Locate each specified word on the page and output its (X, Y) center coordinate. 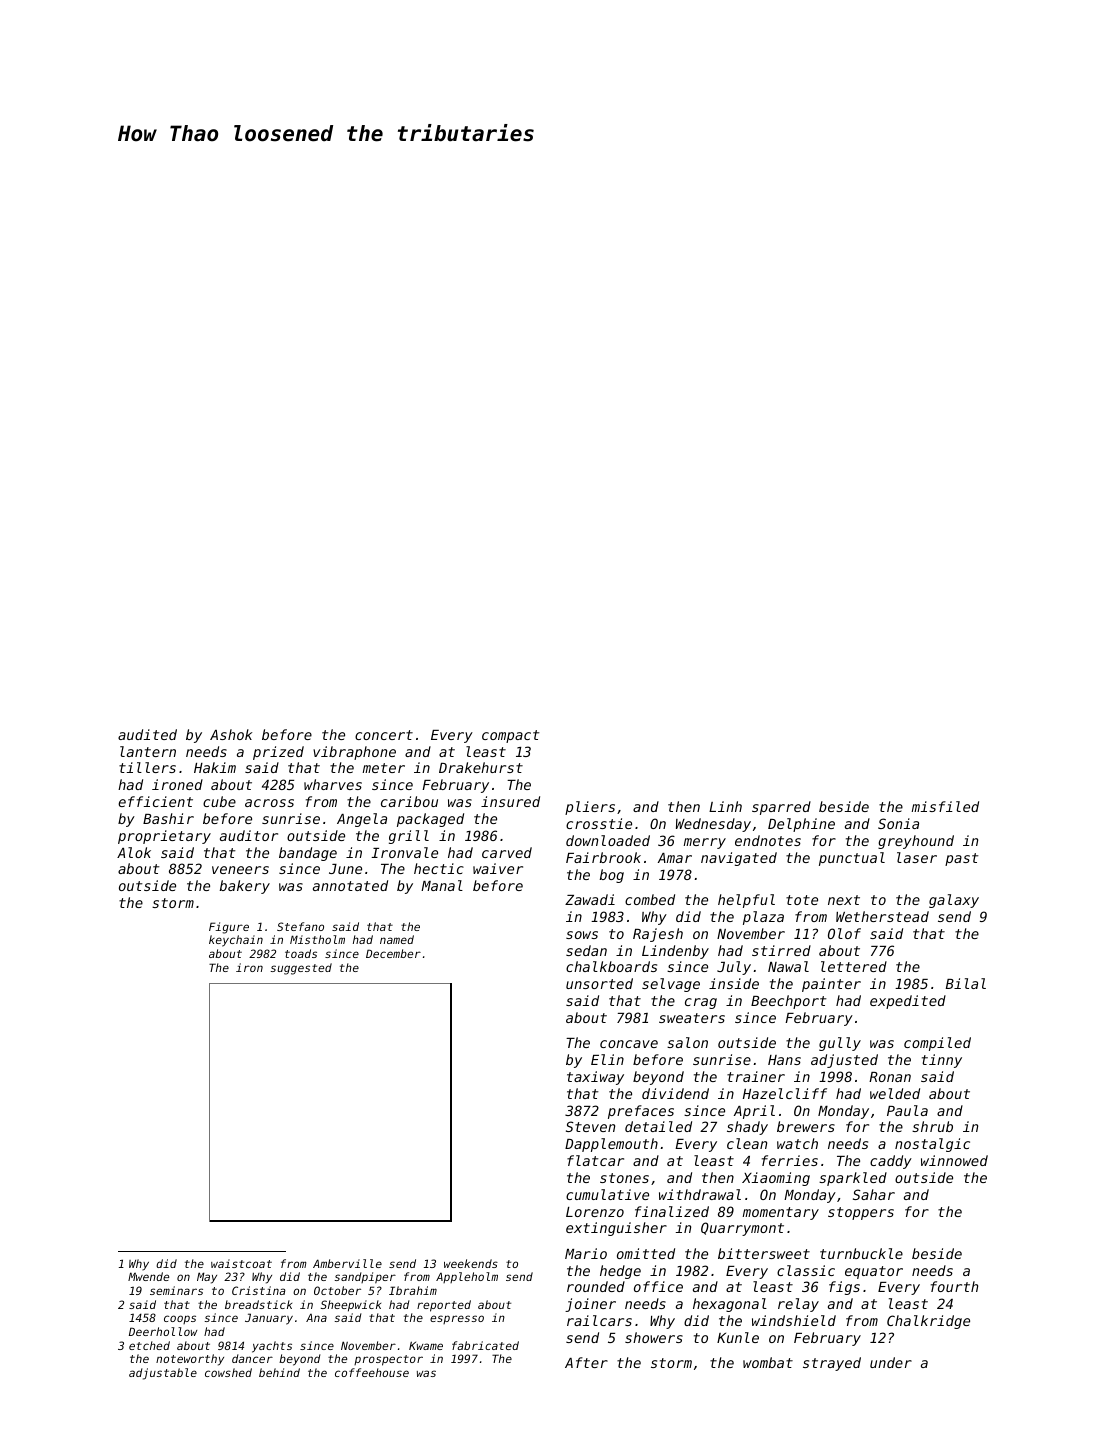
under (891, 1362)
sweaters (692, 1018)
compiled (937, 1044)
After (586, 1362)
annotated (350, 885)
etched (149, 1345)
